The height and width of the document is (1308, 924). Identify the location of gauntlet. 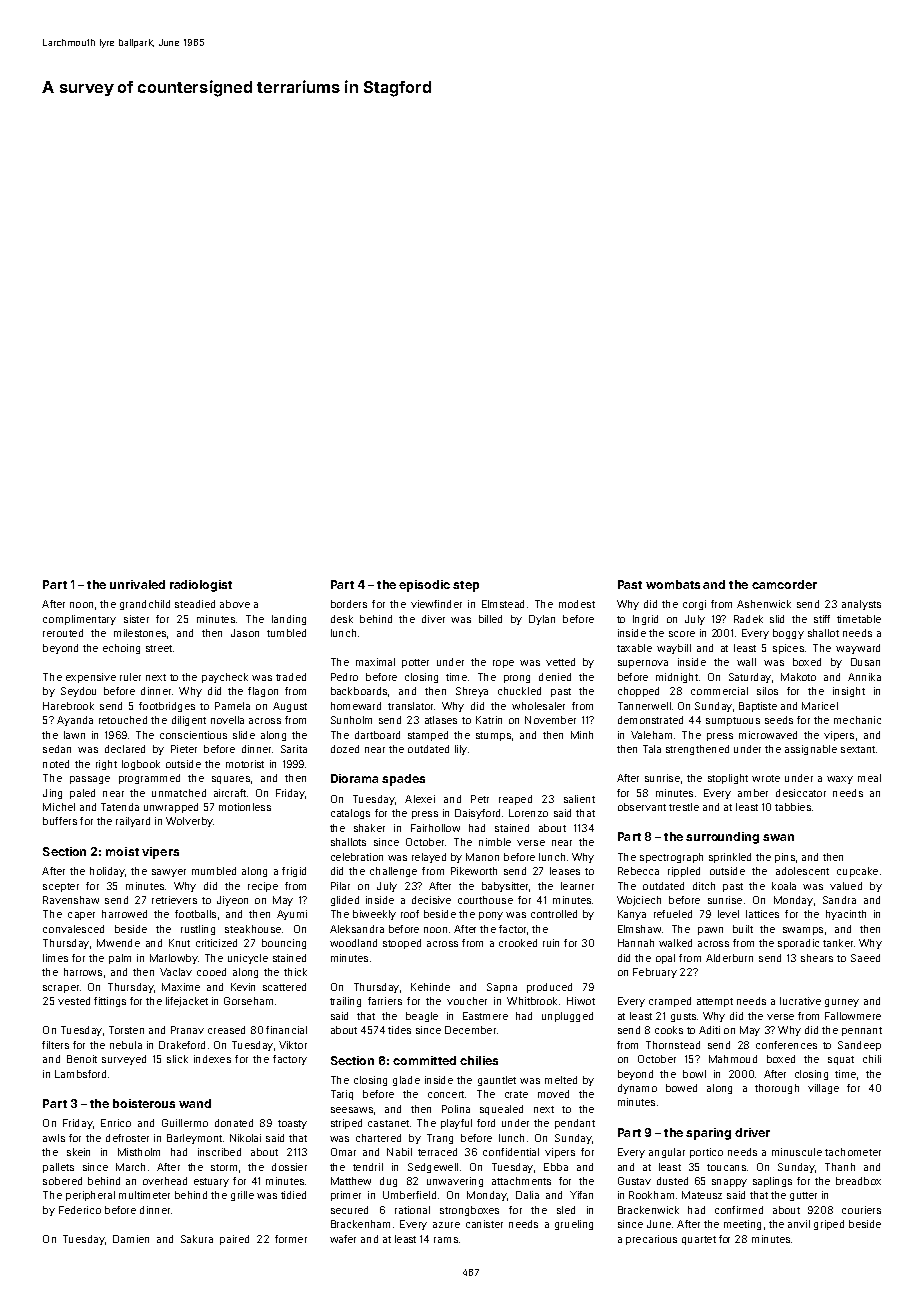
(497, 1081).
